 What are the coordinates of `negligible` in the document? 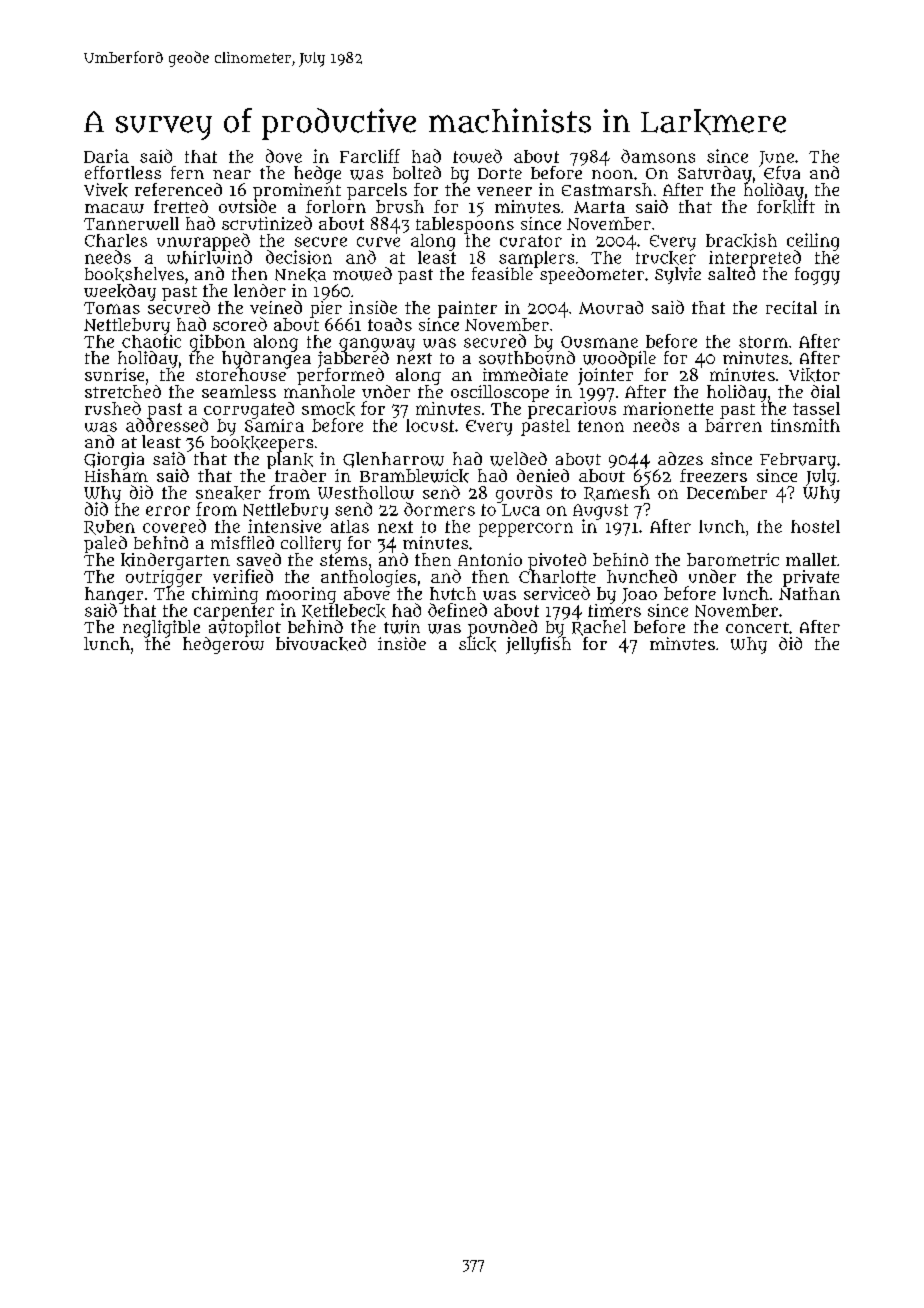 It's located at (161, 628).
